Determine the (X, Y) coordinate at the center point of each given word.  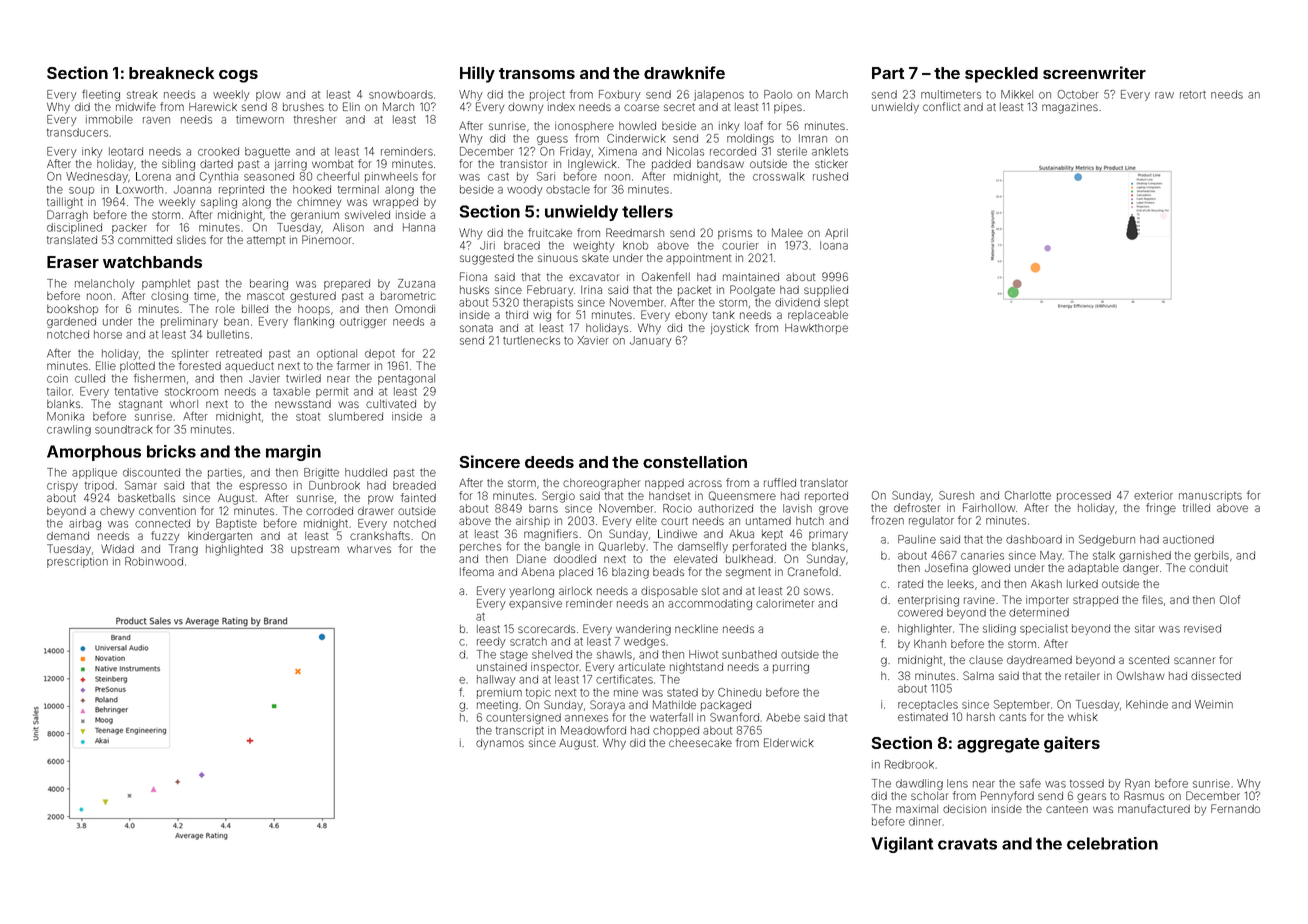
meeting (497, 706)
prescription (77, 562)
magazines (1070, 108)
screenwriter (1094, 72)
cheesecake (700, 743)
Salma (978, 675)
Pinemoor (327, 239)
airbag (85, 524)
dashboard (1034, 539)
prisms (735, 233)
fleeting (101, 95)
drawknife (684, 72)
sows (817, 591)
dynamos (500, 744)
